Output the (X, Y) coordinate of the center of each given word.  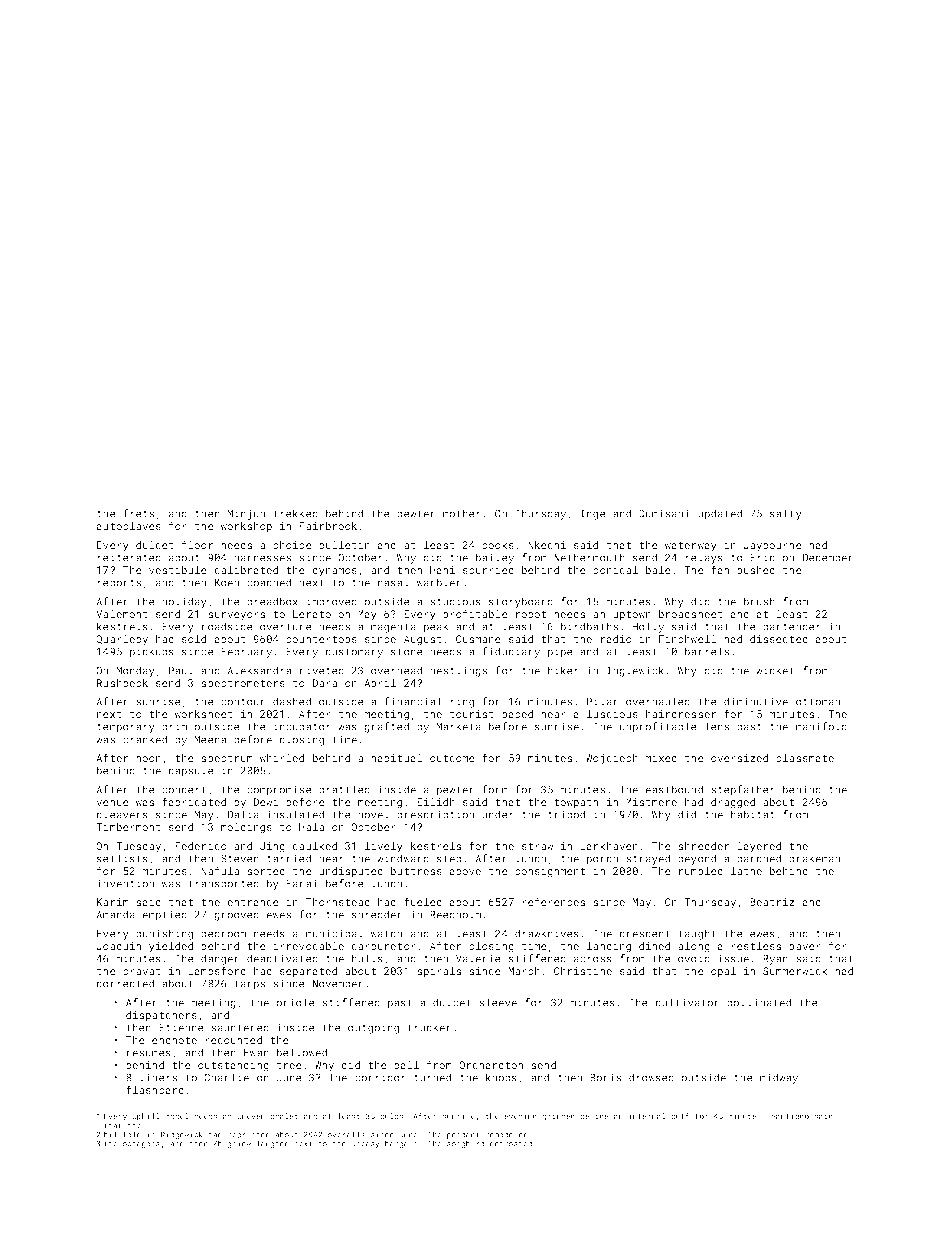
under (498, 814)
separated (308, 972)
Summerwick (795, 971)
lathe (746, 871)
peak (436, 627)
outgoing (373, 1028)
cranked (145, 739)
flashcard (155, 1089)
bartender (792, 626)
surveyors (236, 616)
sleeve (498, 1002)
